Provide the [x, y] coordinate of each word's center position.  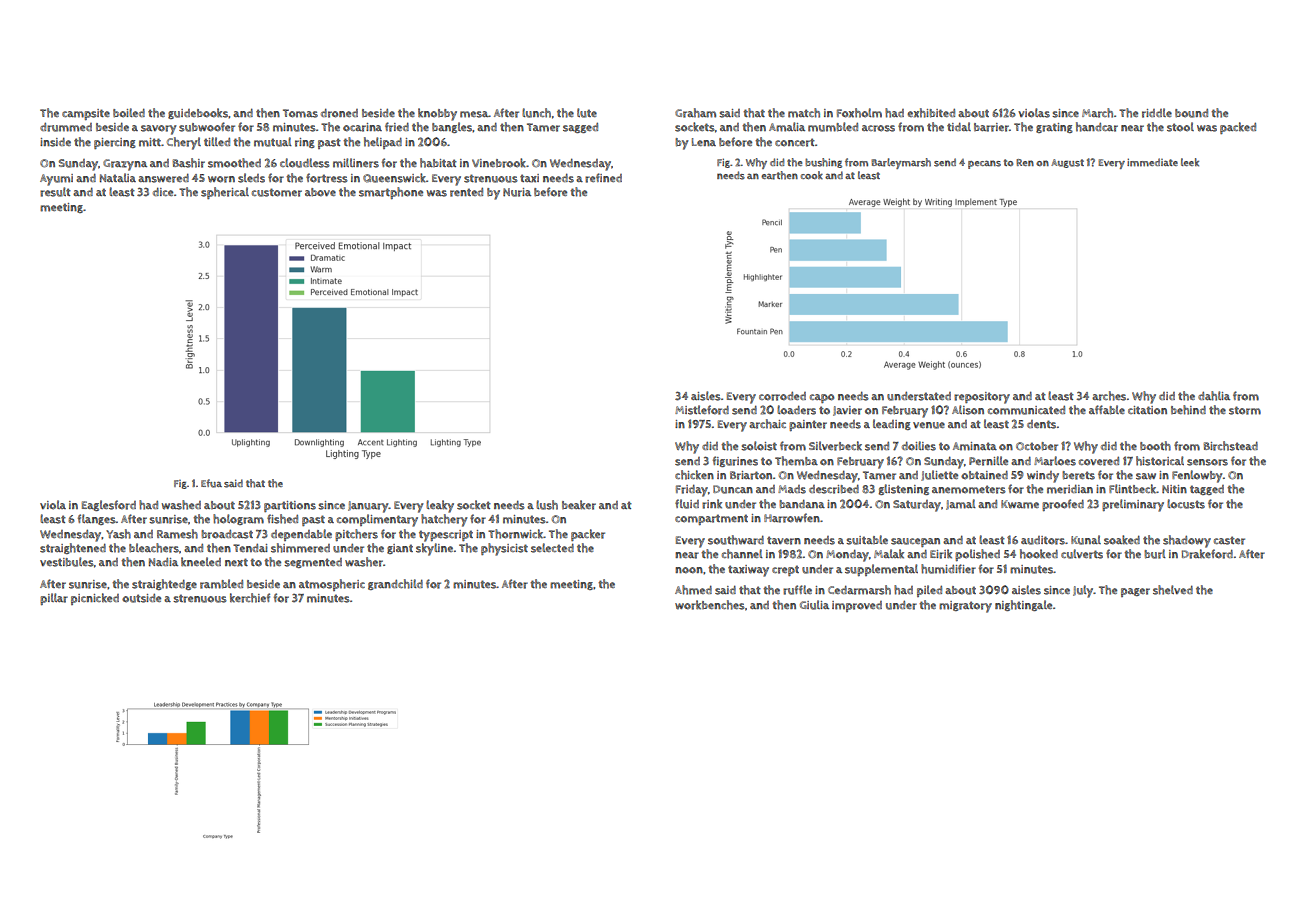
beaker [579, 505]
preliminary [1133, 505]
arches [1109, 396]
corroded [782, 396]
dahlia [1214, 396]
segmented [313, 563]
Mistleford [702, 410]
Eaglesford [109, 505]
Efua [211, 483]
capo [822, 398]
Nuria [517, 192]
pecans [984, 164]
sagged [580, 128]
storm [1245, 410]
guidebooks [198, 113]
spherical [225, 193]
